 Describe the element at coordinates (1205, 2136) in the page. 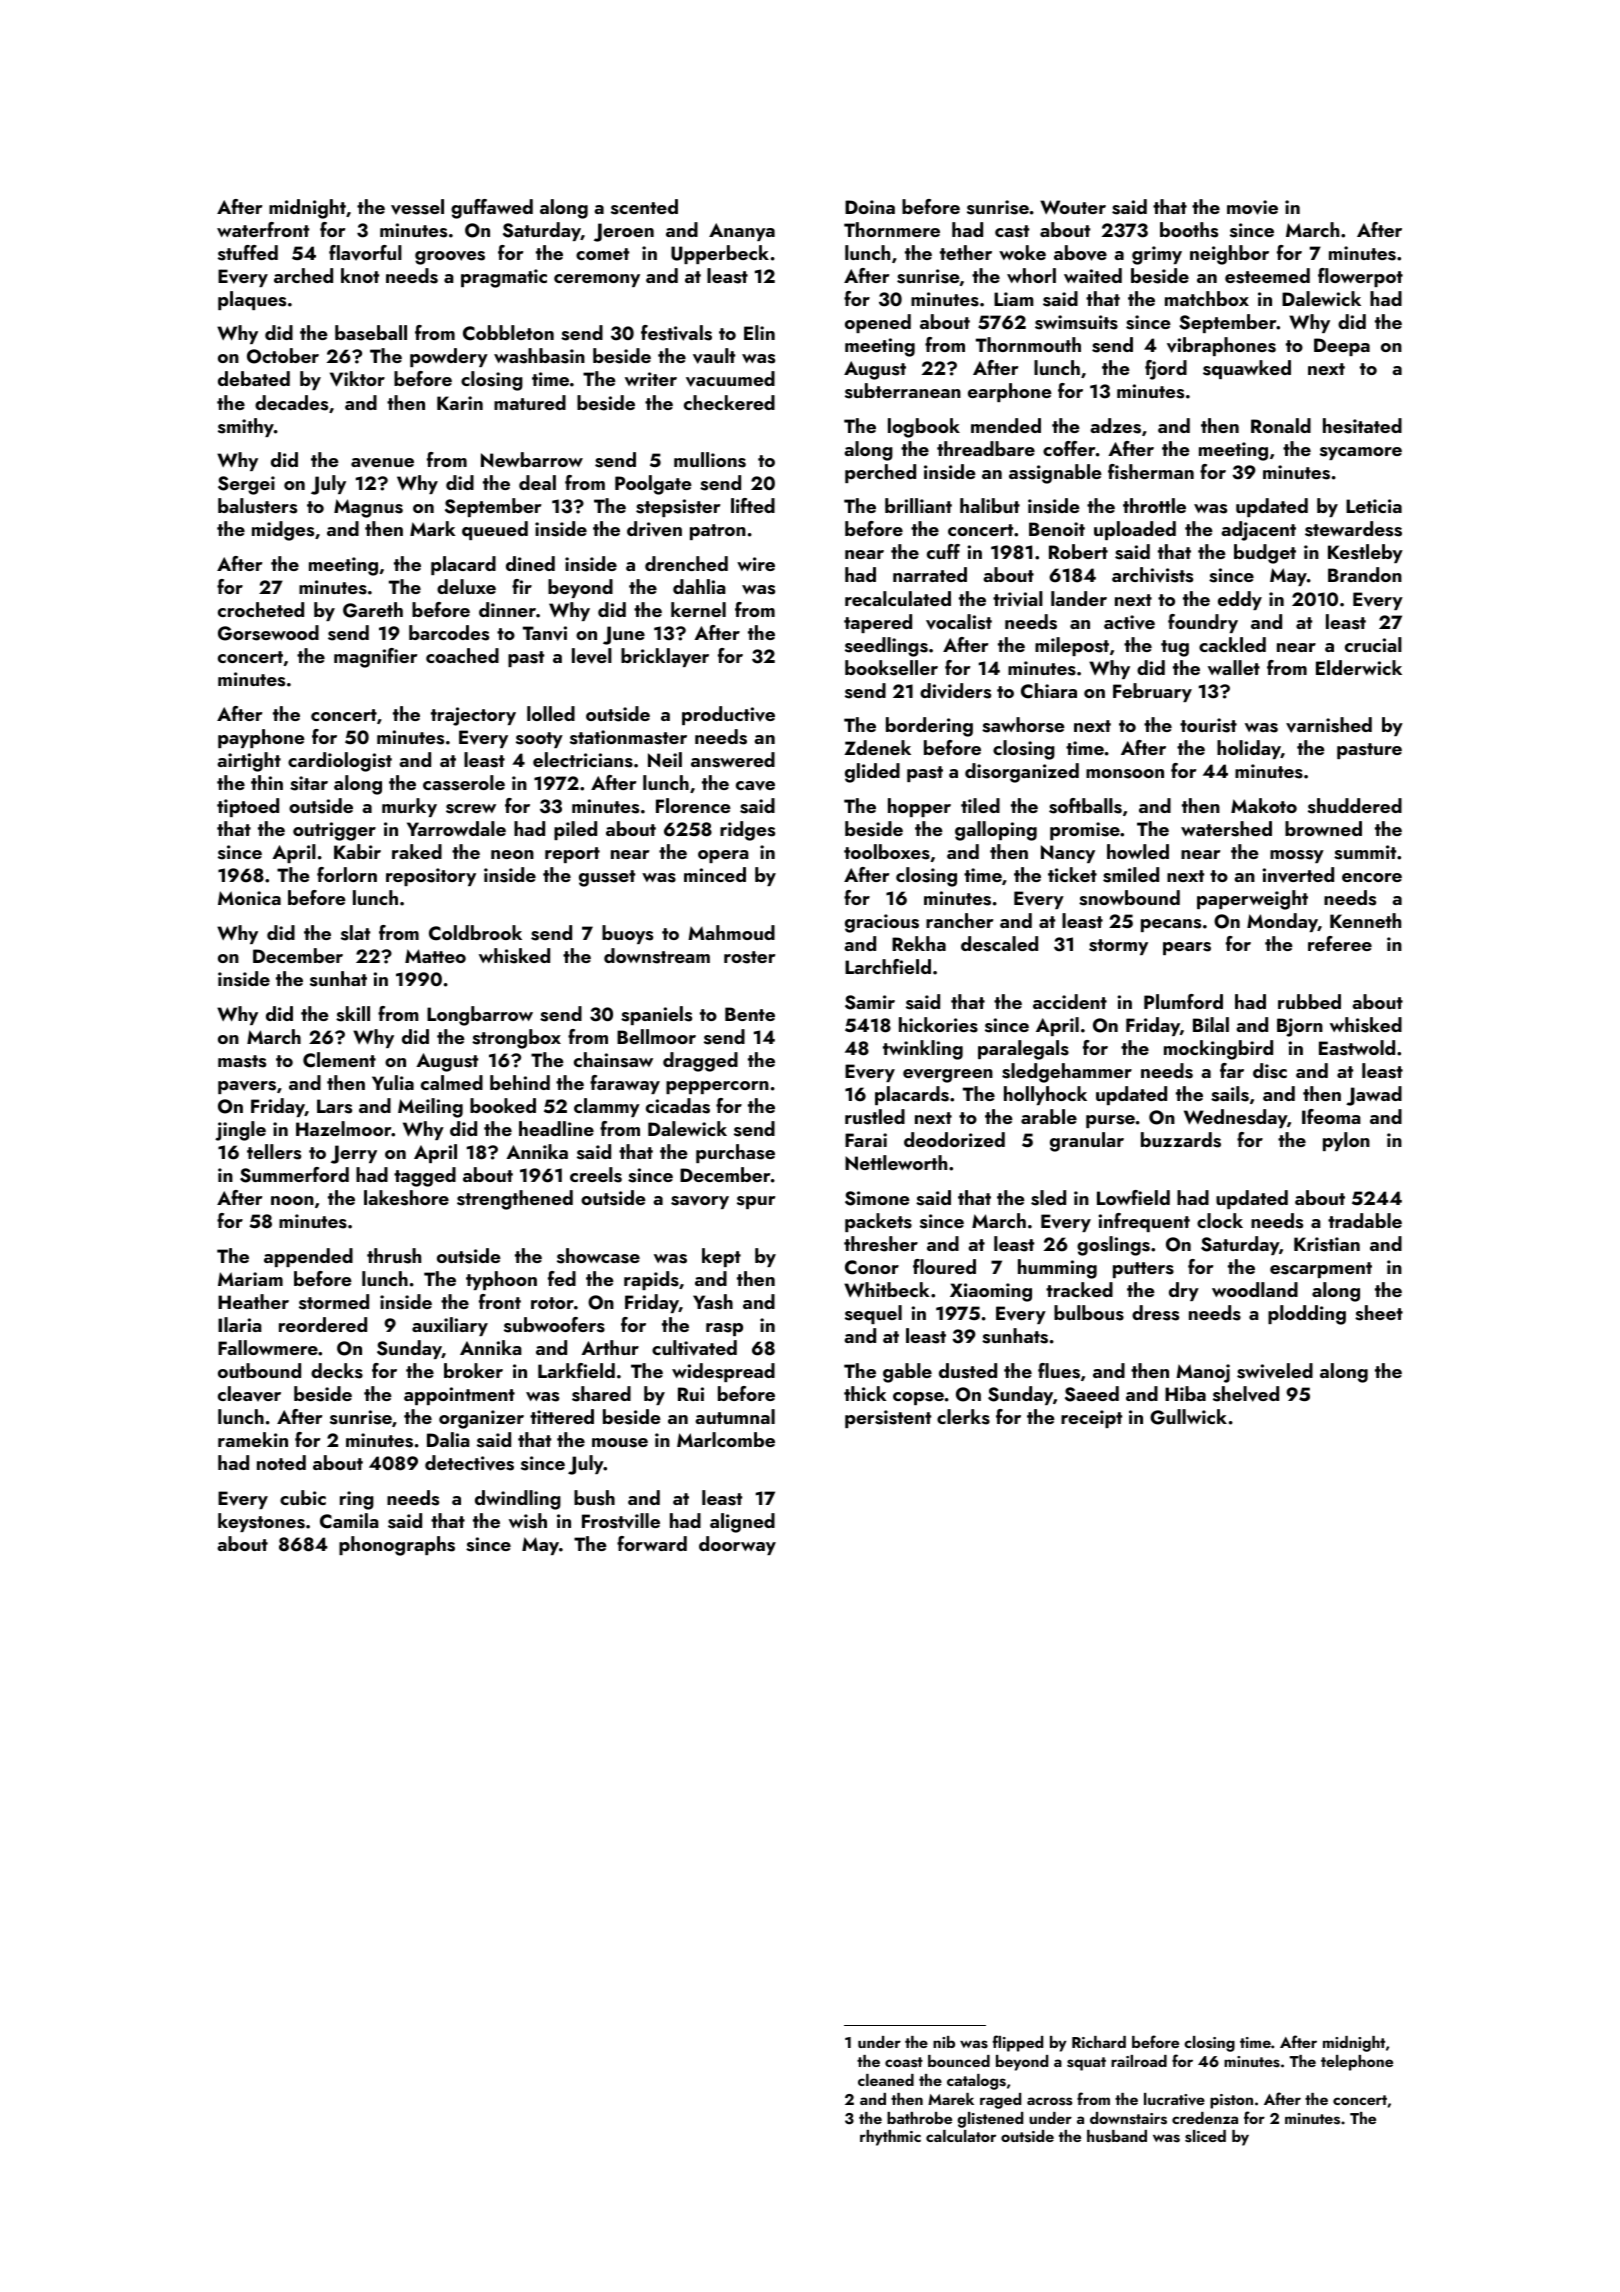

I see `sliced` at that location.
